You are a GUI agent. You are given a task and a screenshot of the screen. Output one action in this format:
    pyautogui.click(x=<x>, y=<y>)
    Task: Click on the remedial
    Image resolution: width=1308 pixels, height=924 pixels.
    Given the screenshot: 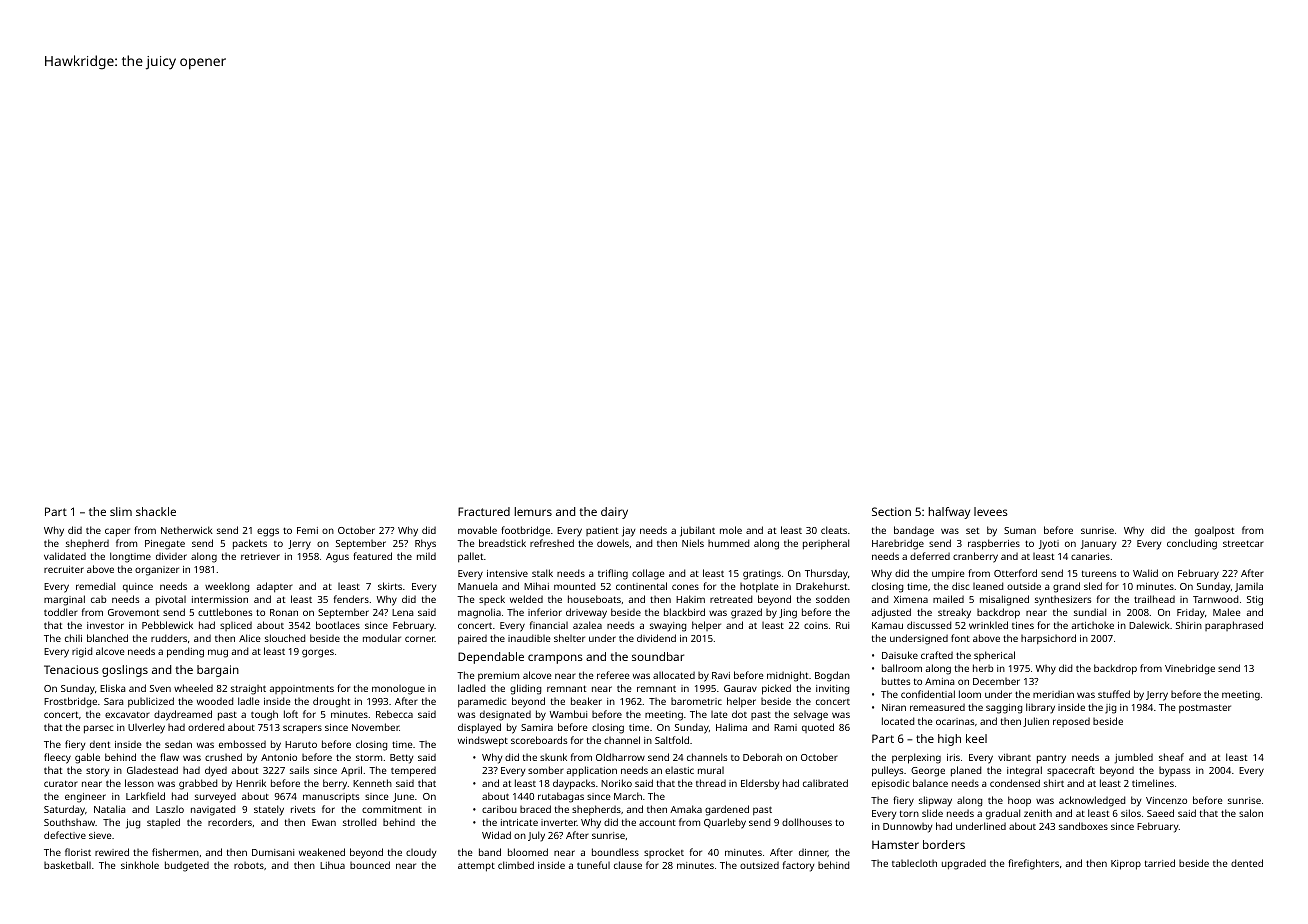 What is the action you would take?
    pyautogui.click(x=95, y=586)
